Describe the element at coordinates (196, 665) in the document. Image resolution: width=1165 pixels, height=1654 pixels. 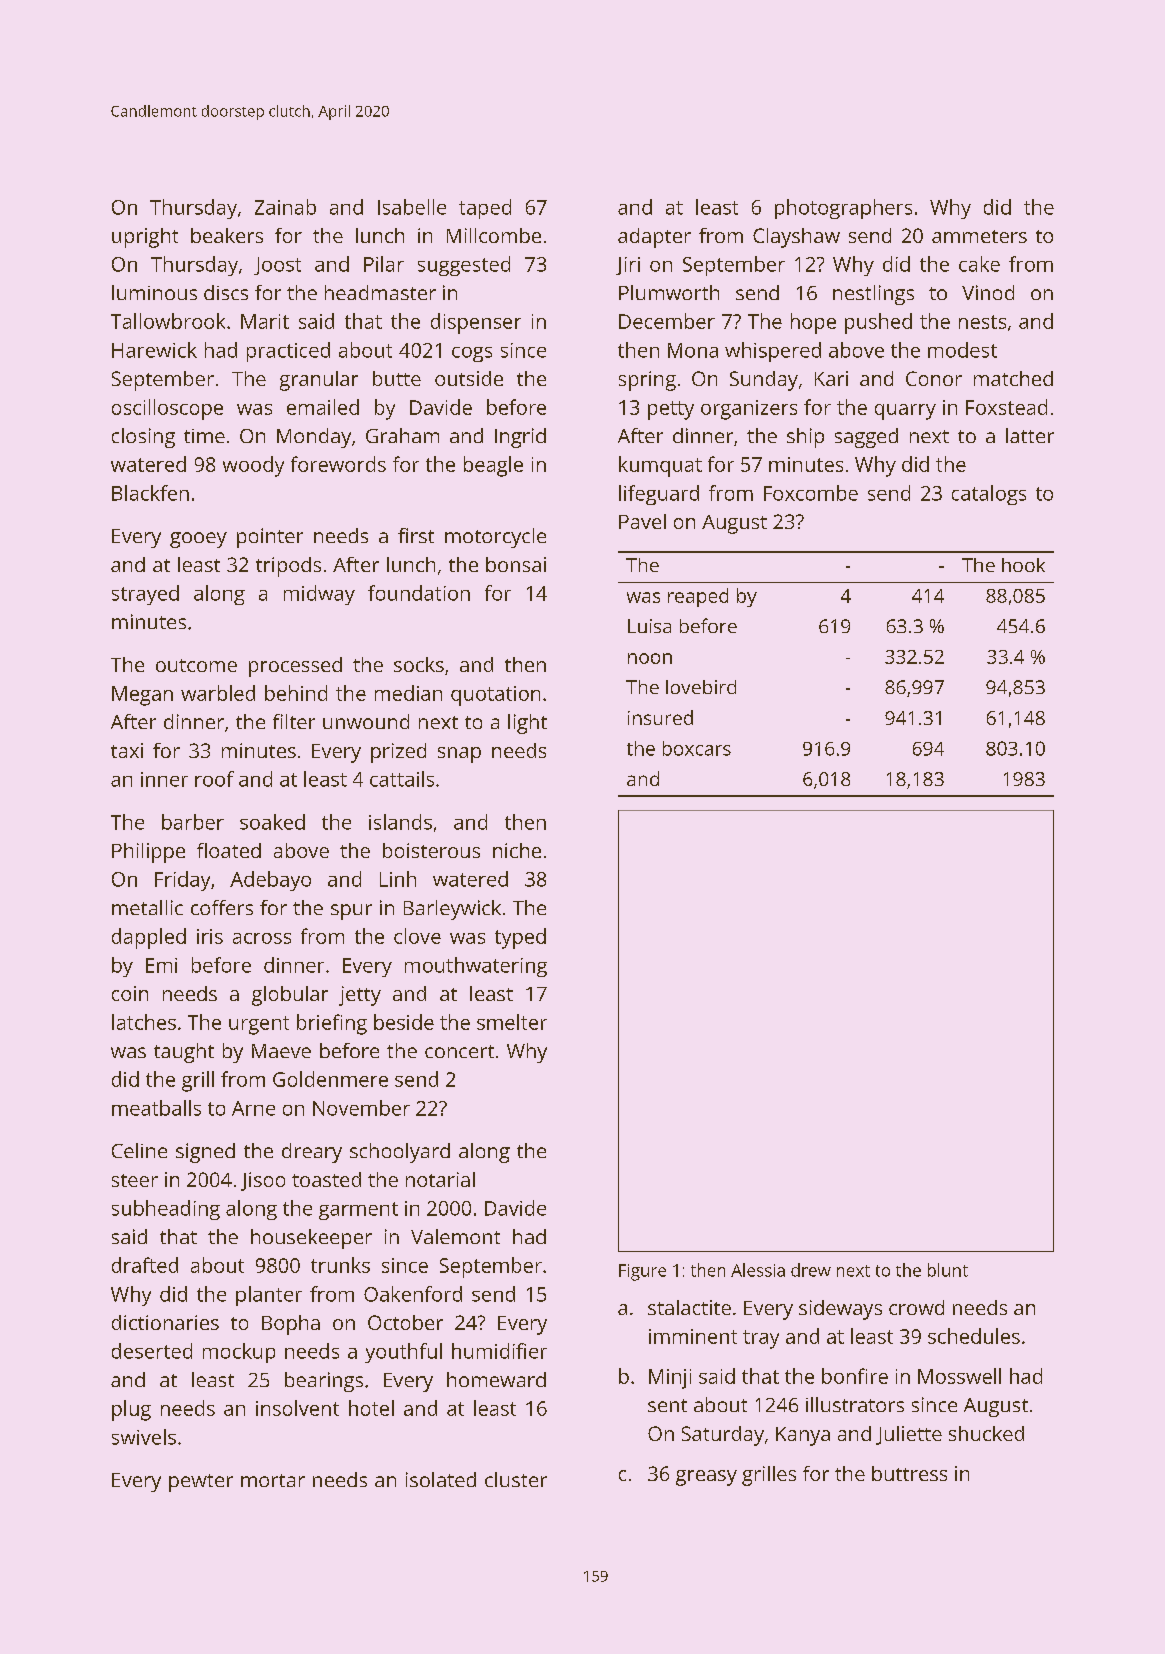
I see `outcome` at that location.
